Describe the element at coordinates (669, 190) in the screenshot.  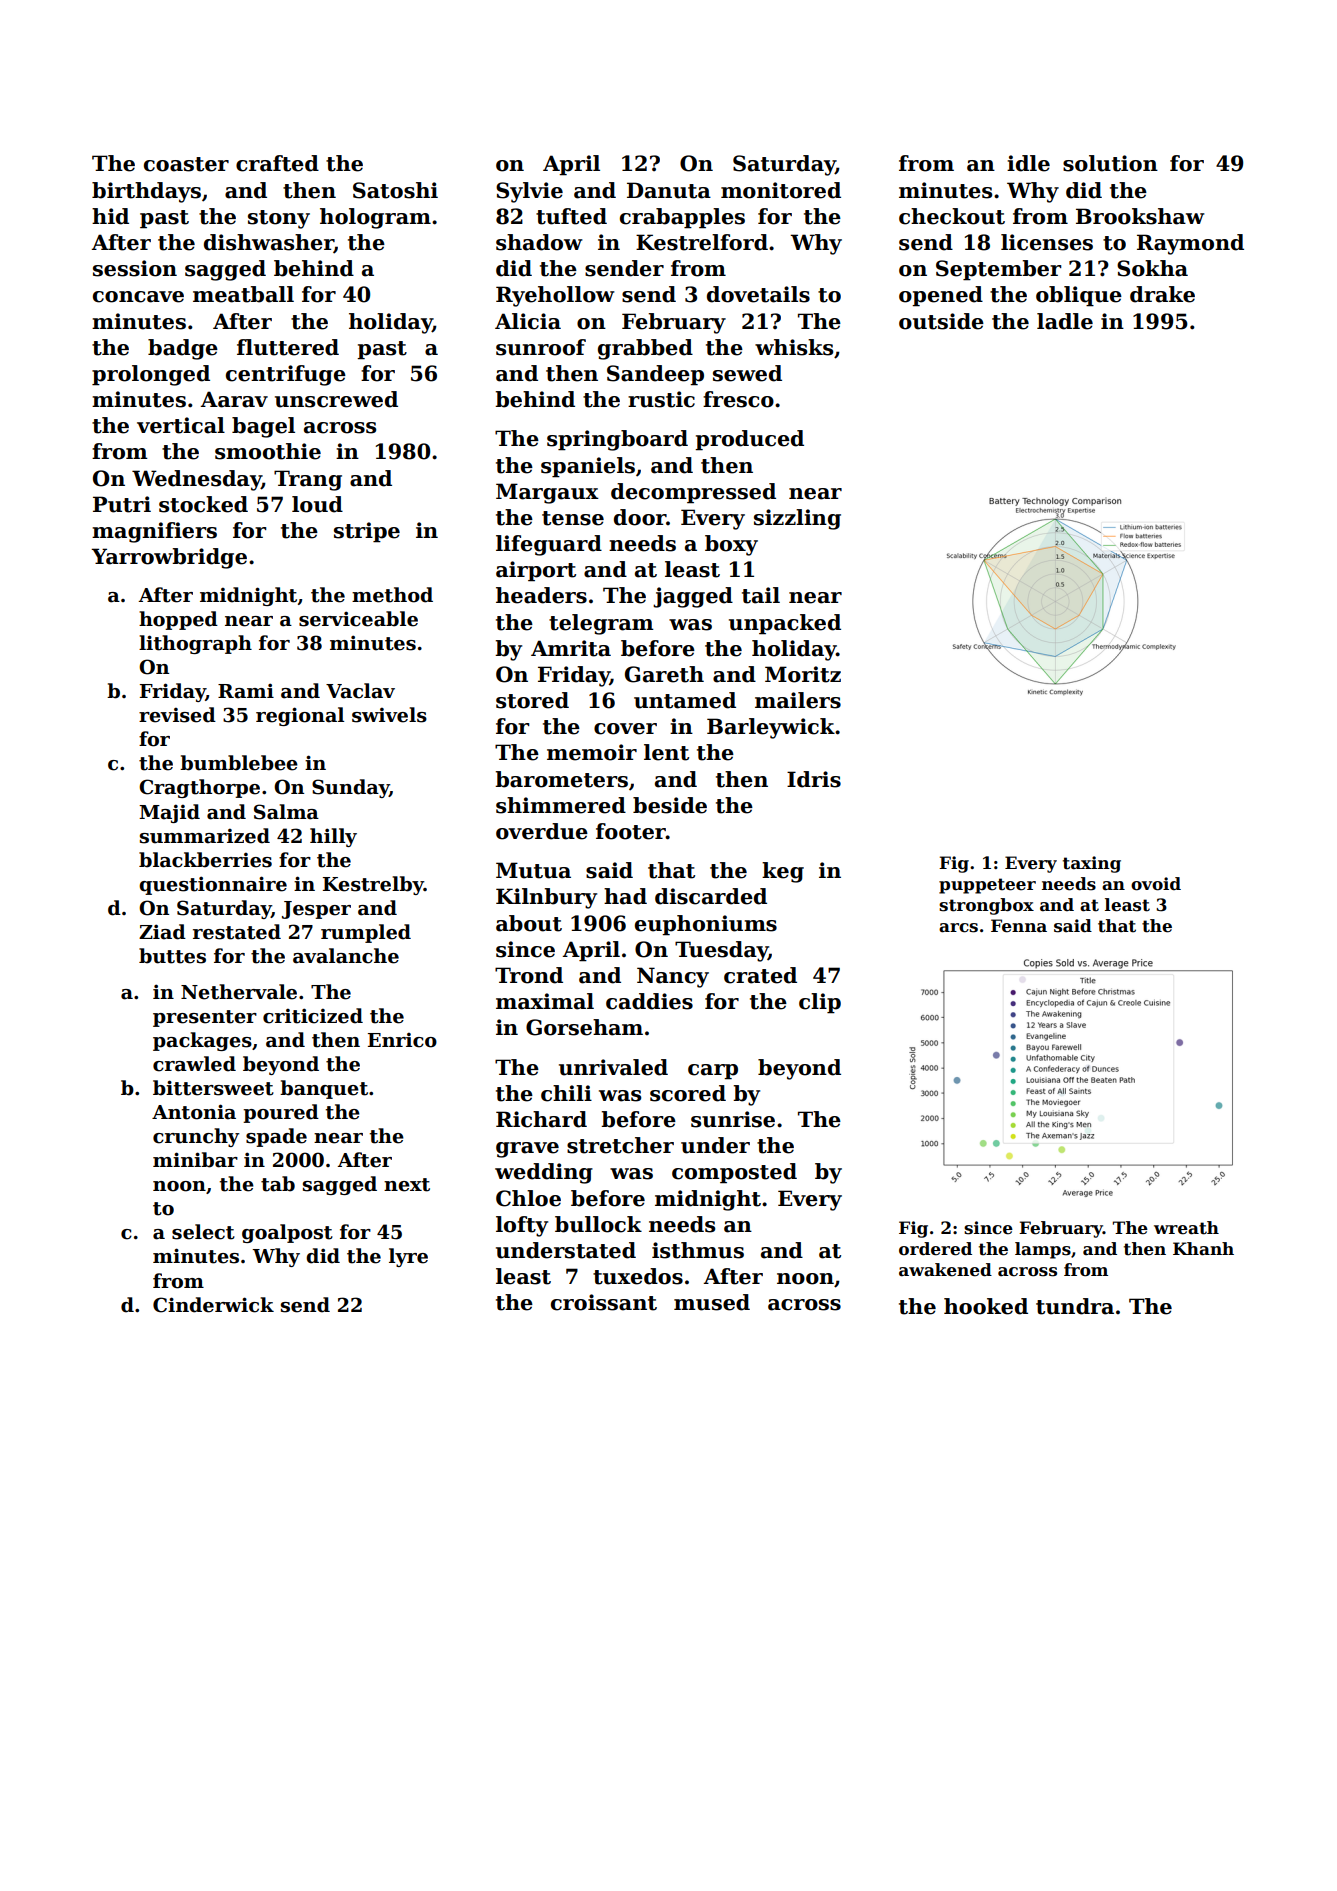
I see `Danuta` at that location.
